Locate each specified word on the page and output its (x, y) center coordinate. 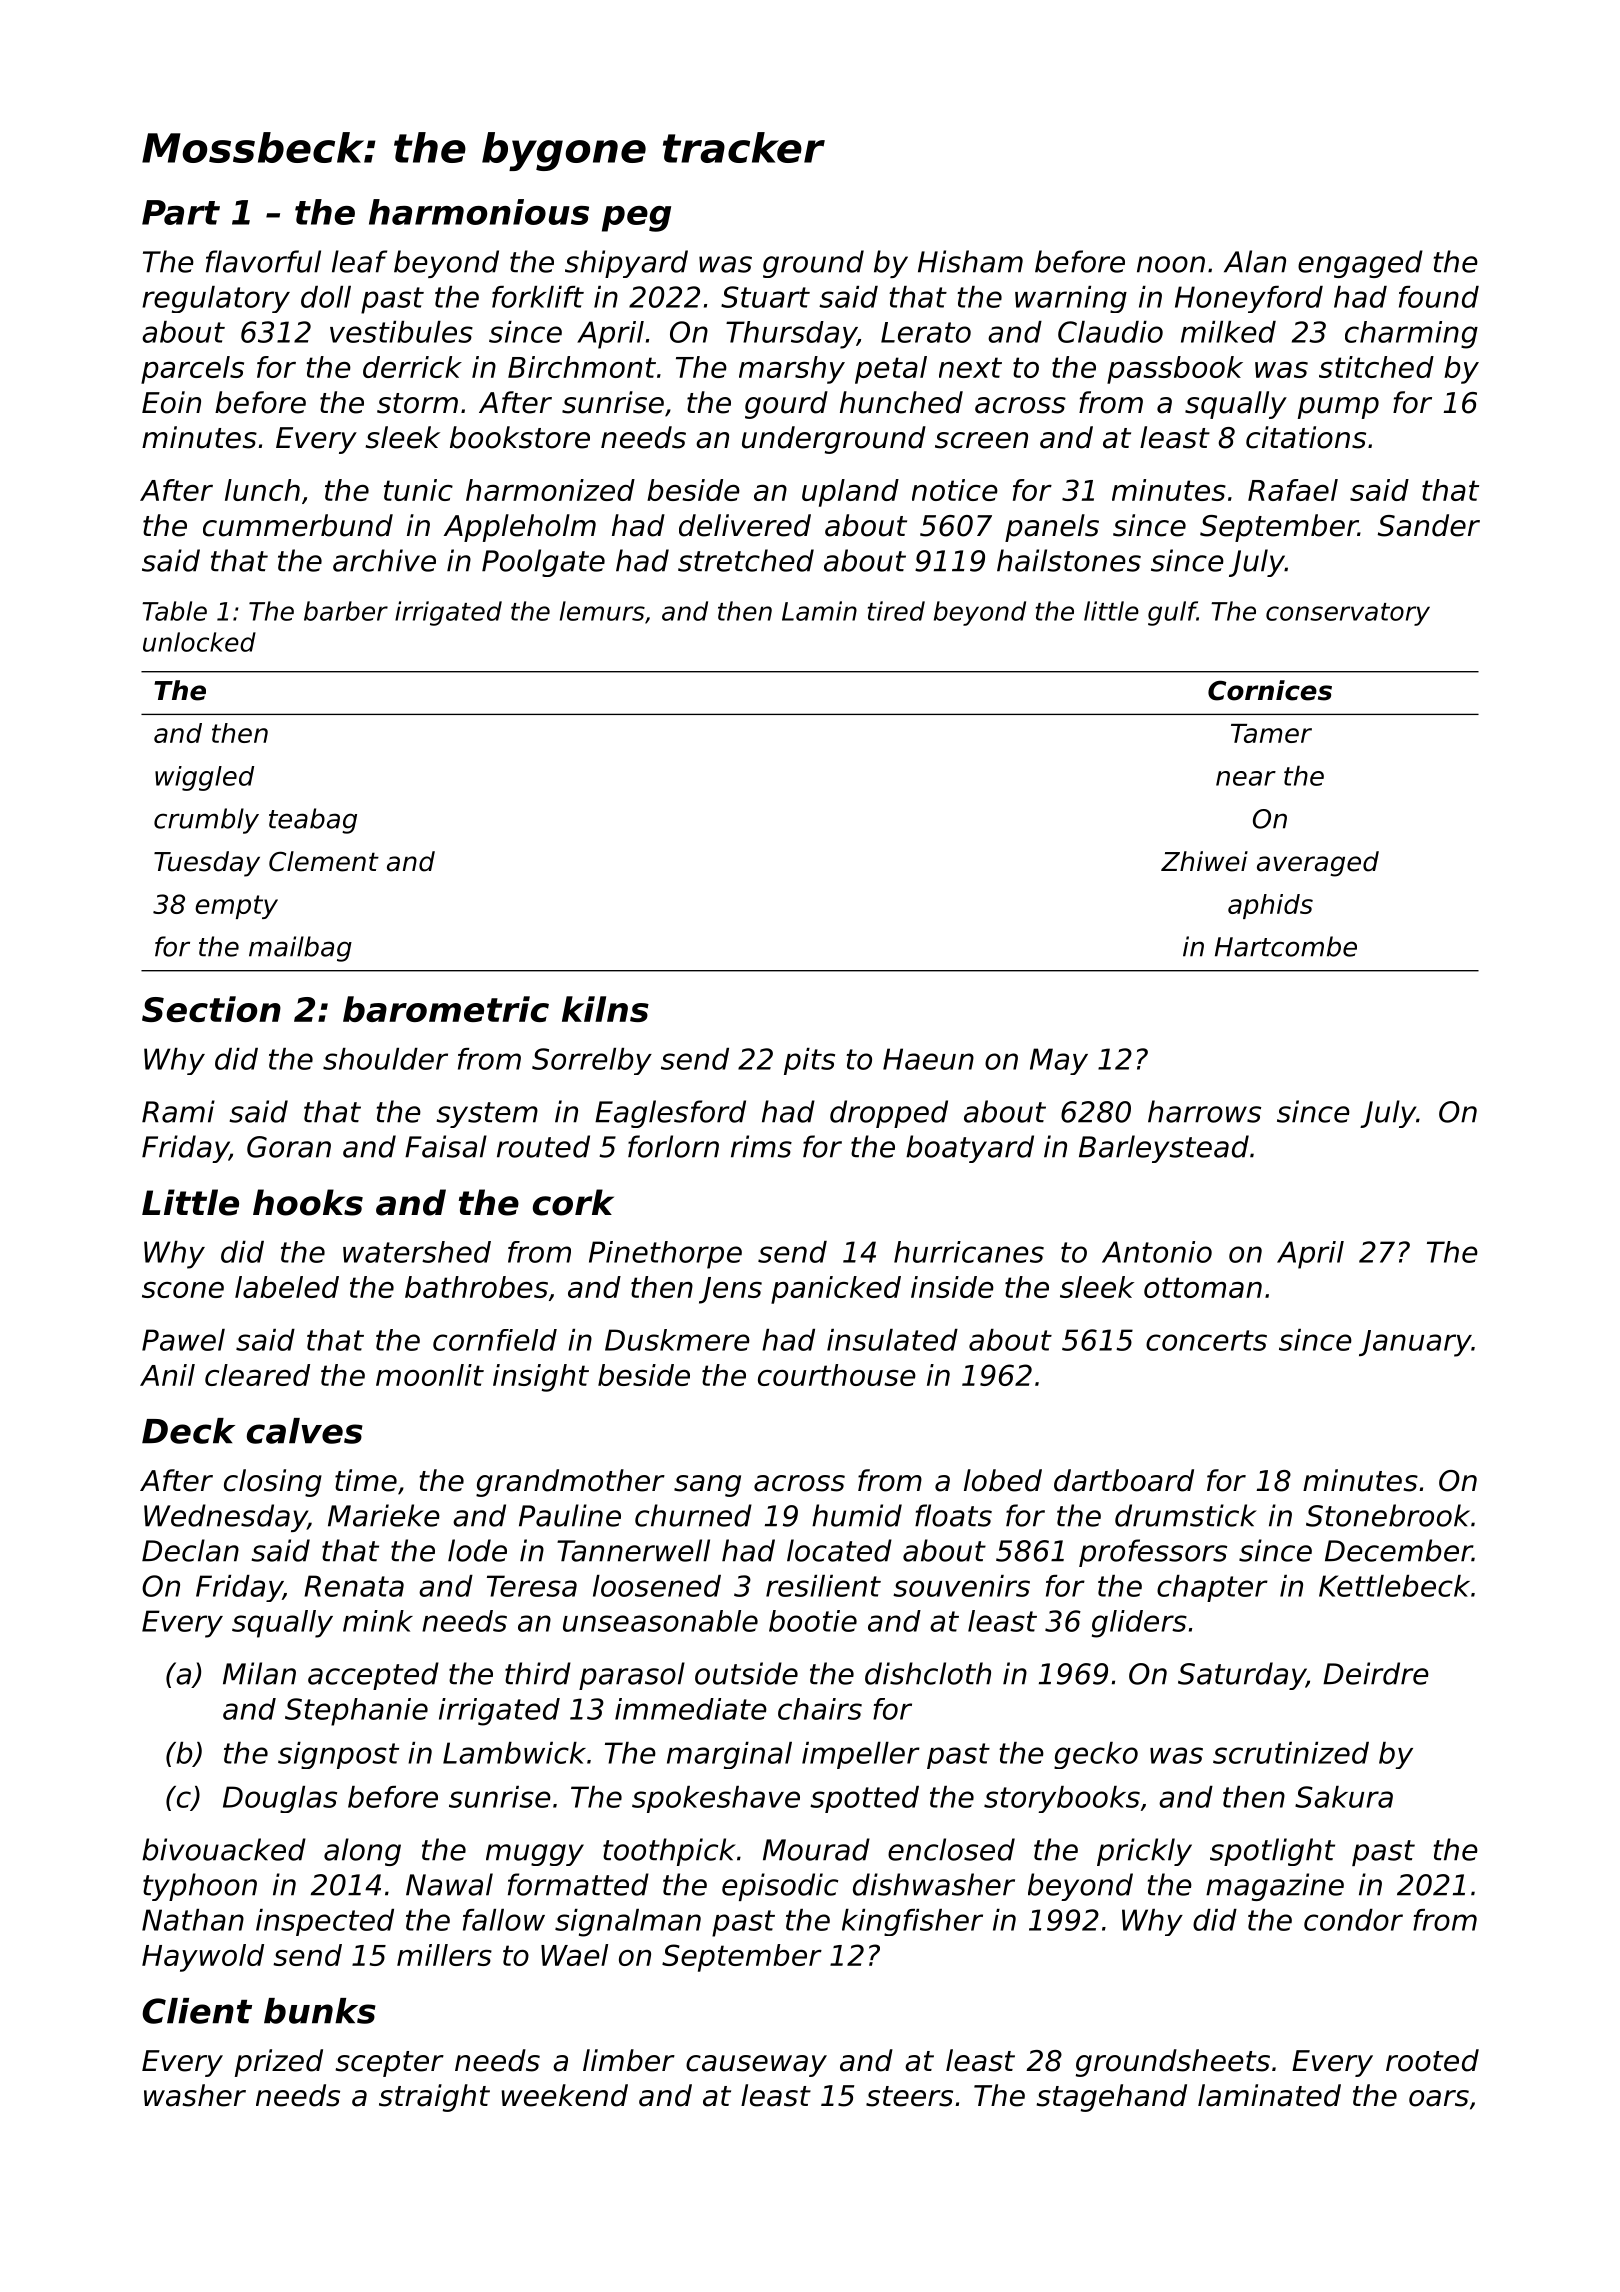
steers (909, 2096)
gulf (1172, 613)
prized (279, 2063)
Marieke (384, 1515)
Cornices (1270, 690)
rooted (1432, 2060)
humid (857, 1515)
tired (896, 611)
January (1415, 1343)
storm (417, 403)
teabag (313, 821)
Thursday (791, 335)
